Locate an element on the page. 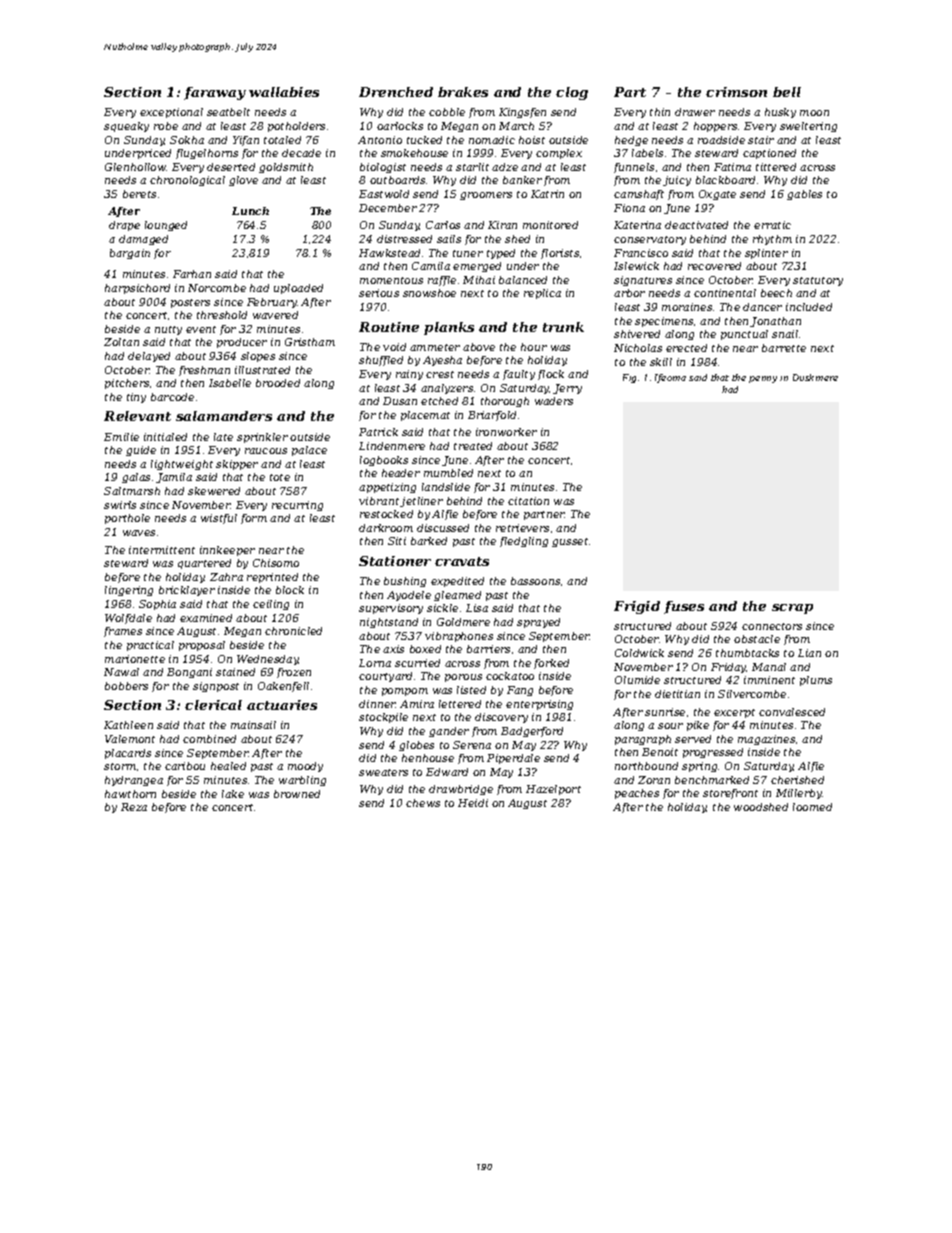  dinner is located at coordinates (377, 704).
